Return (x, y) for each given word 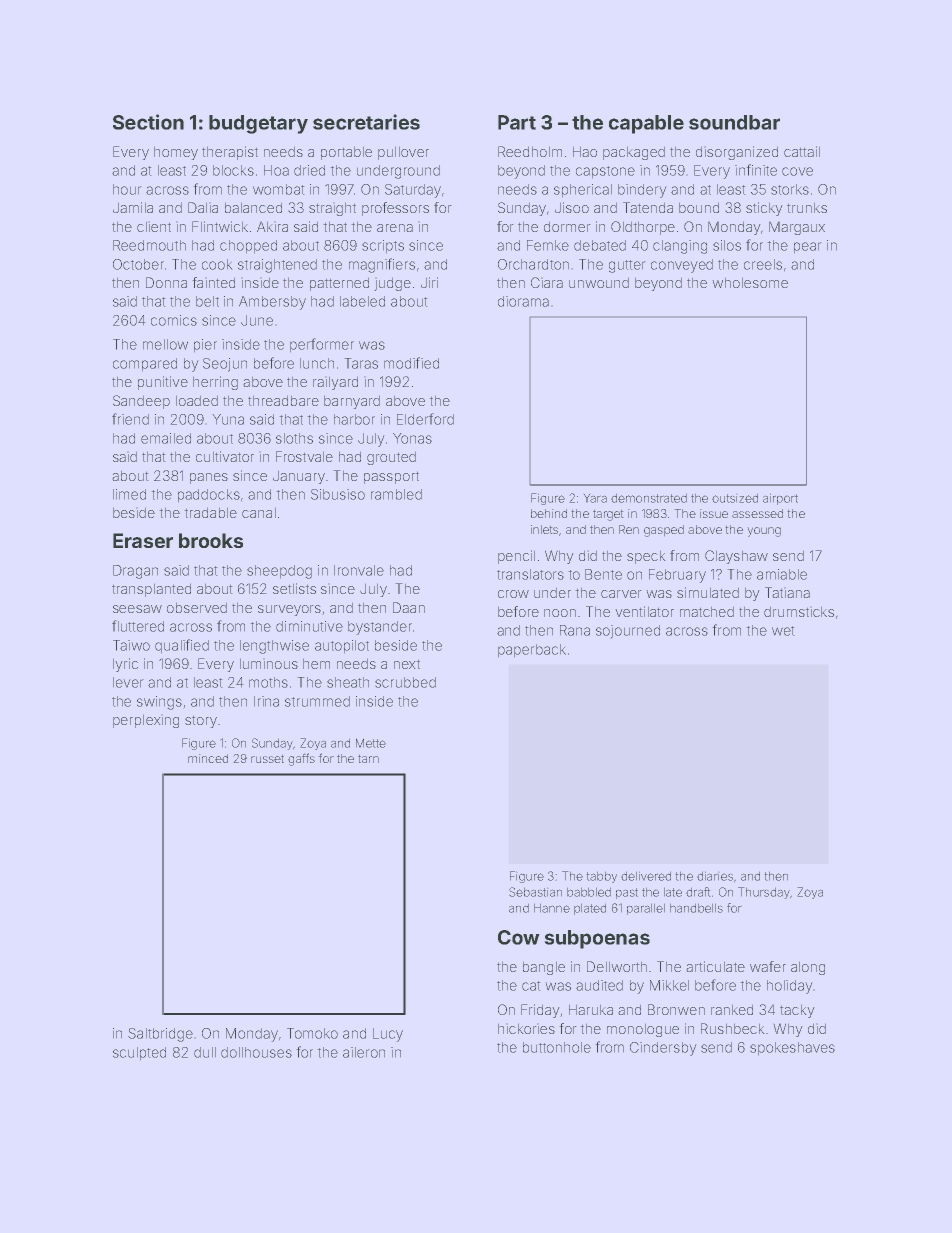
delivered (646, 876)
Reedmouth (149, 245)
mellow (165, 344)
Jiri (429, 282)
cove (797, 171)
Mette (371, 743)
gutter (627, 266)
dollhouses (256, 1052)
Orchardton (533, 264)
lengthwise (274, 647)
